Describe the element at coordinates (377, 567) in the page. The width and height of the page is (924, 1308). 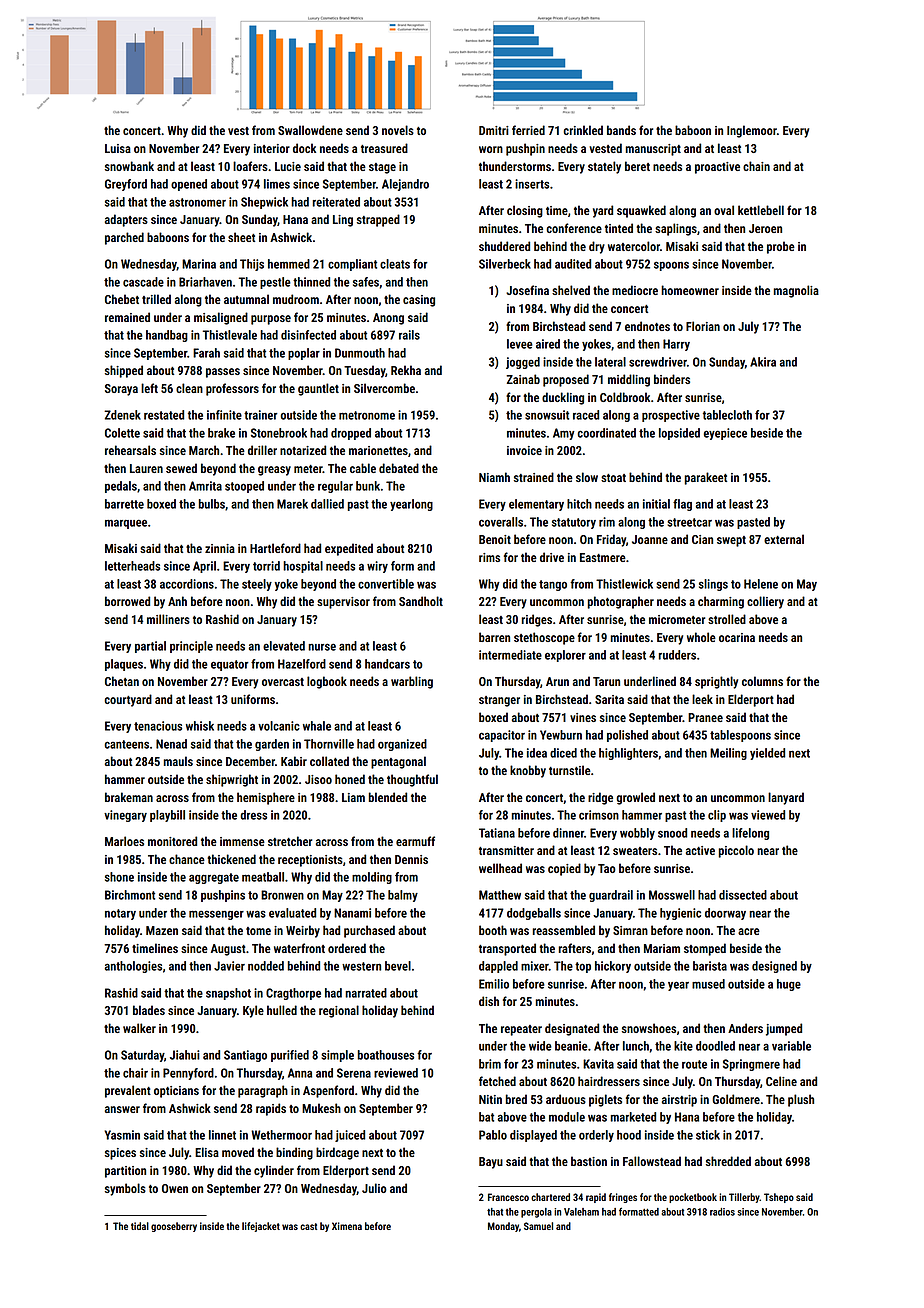
I see `wiry` at that location.
